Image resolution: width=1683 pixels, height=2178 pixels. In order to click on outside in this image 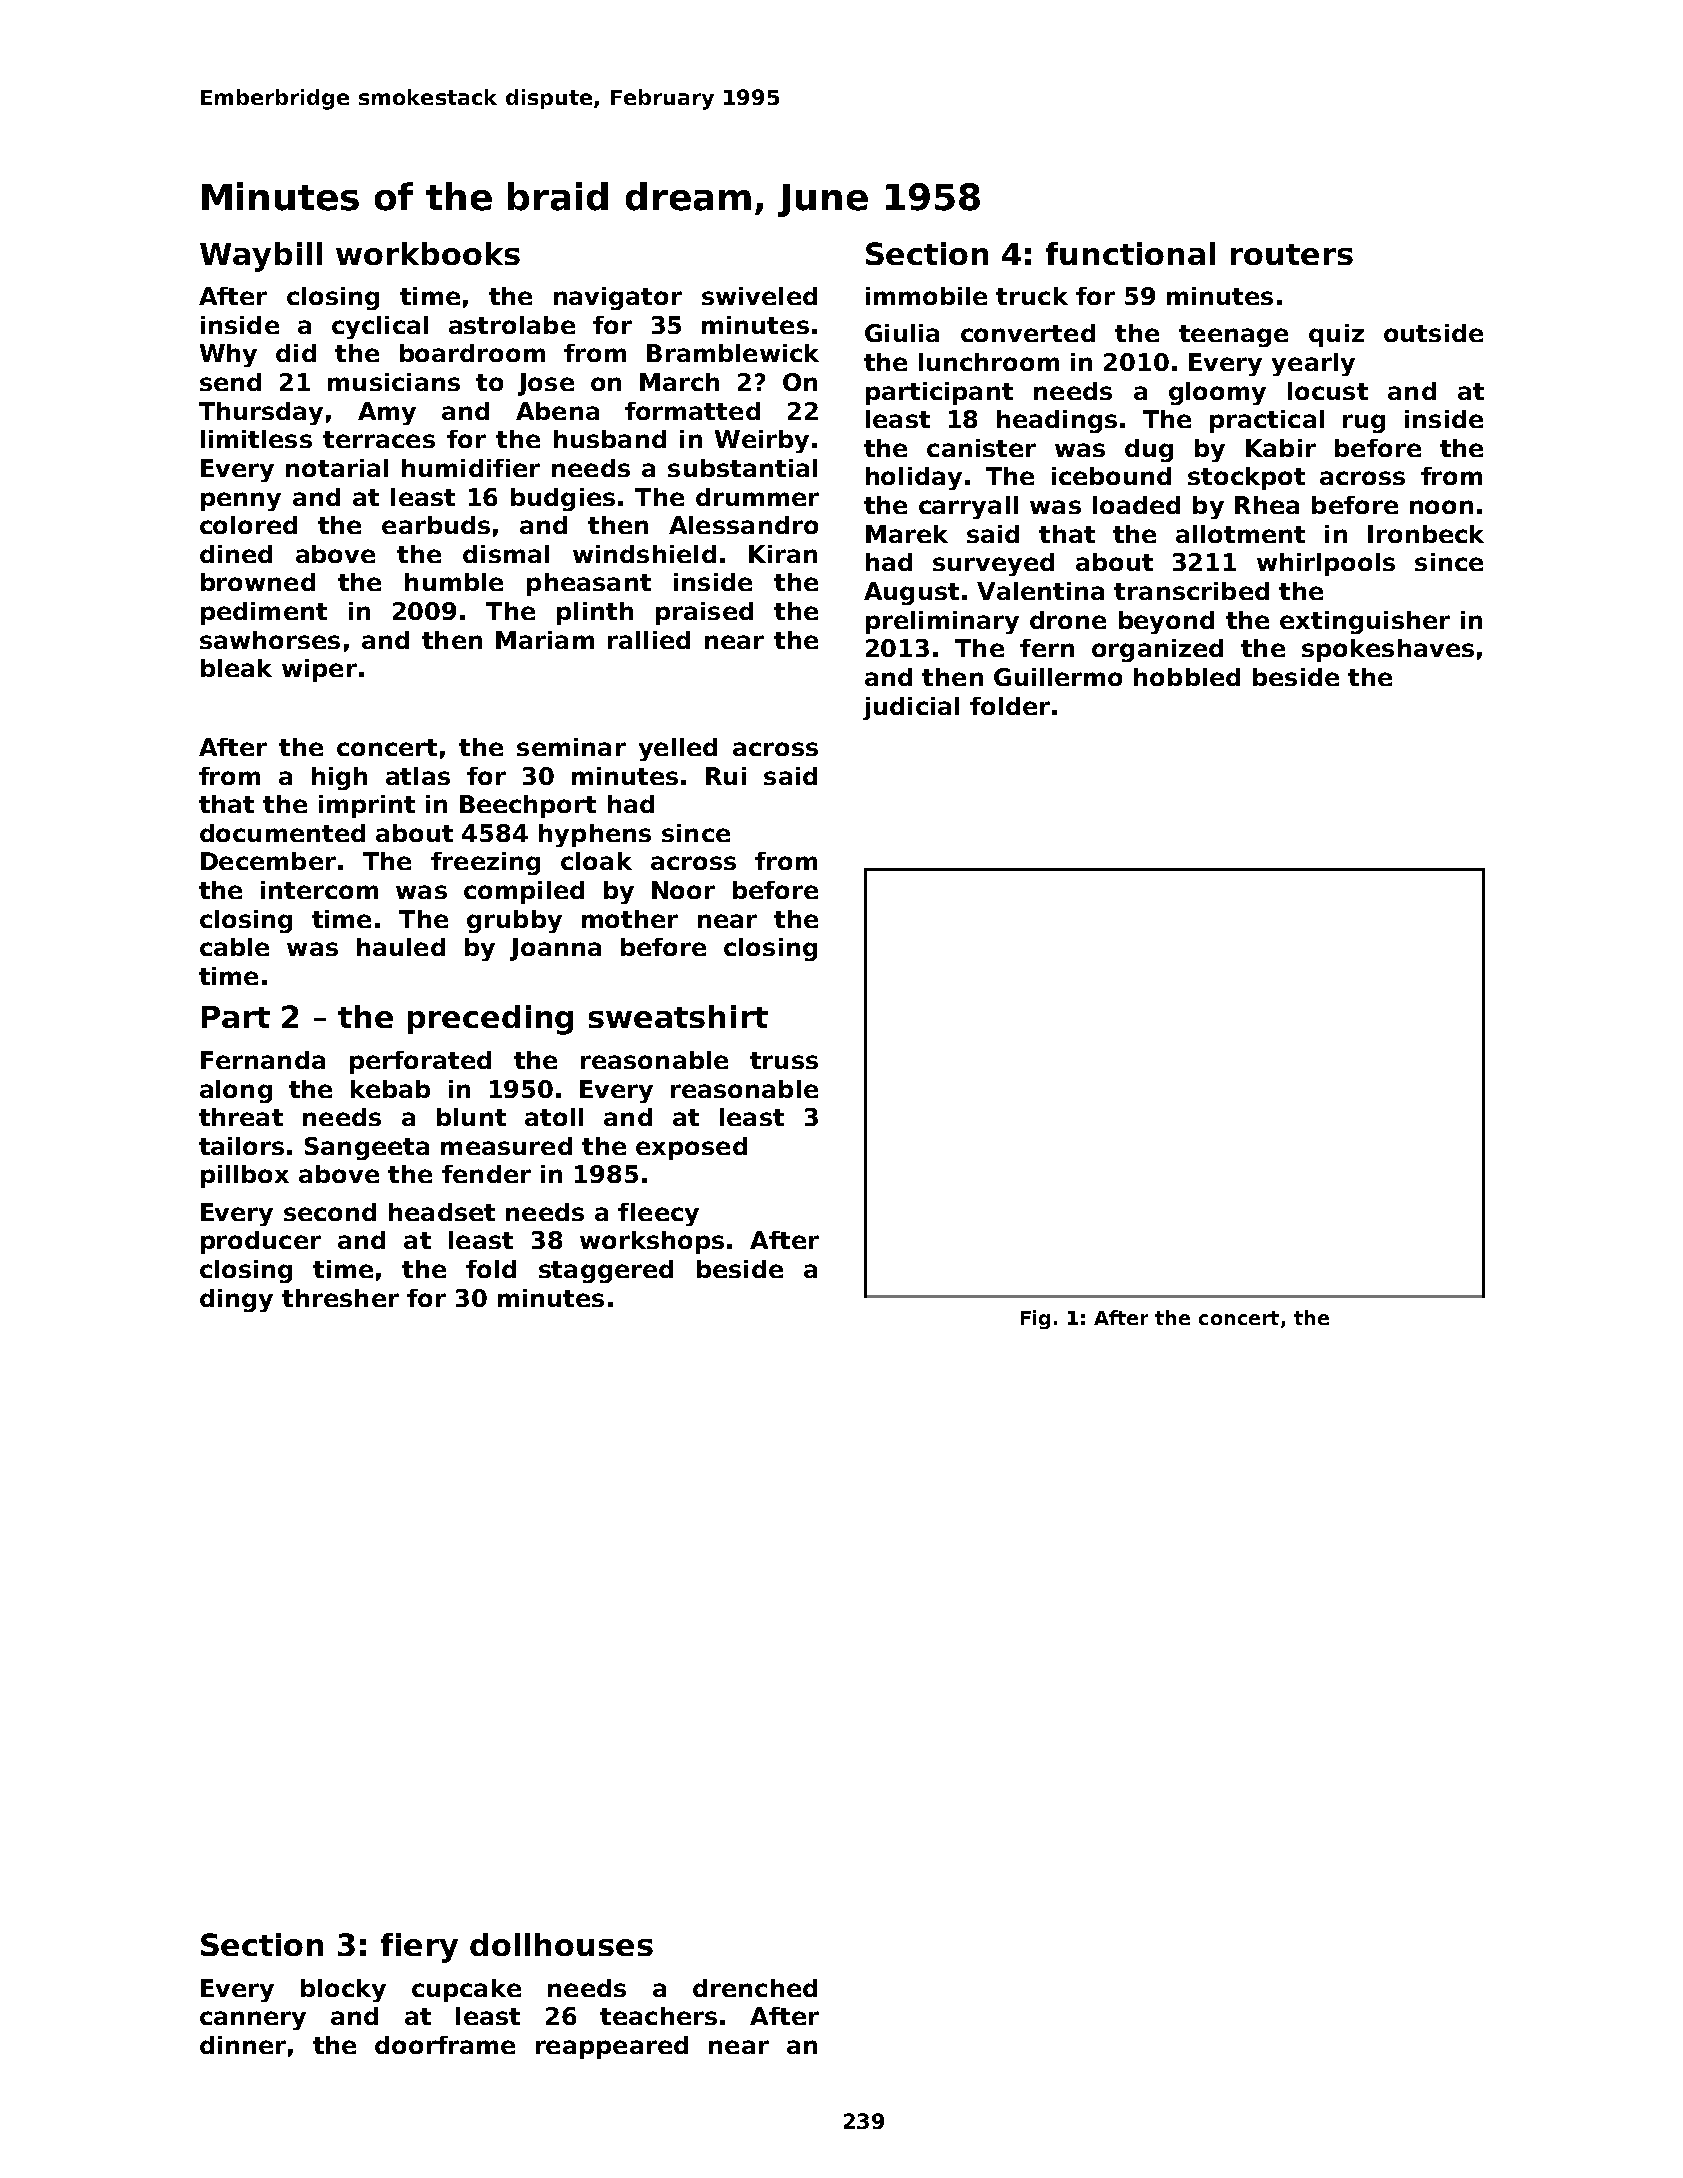, I will do `click(1433, 333)`.
